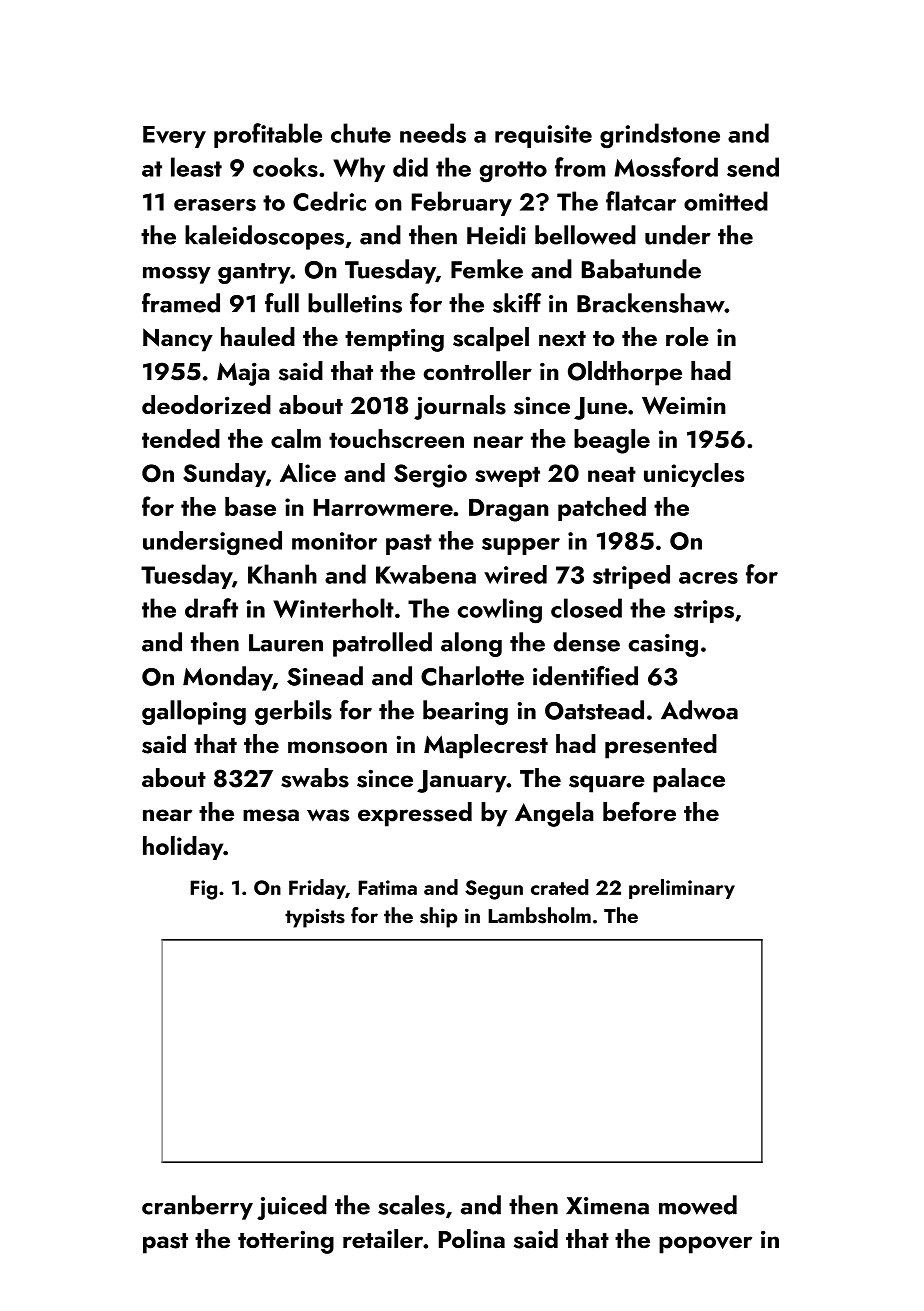 Image resolution: width=924 pixels, height=1311 pixels. What do you see at coordinates (460, 407) in the document?
I see `journals` at bounding box center [460, 407].
